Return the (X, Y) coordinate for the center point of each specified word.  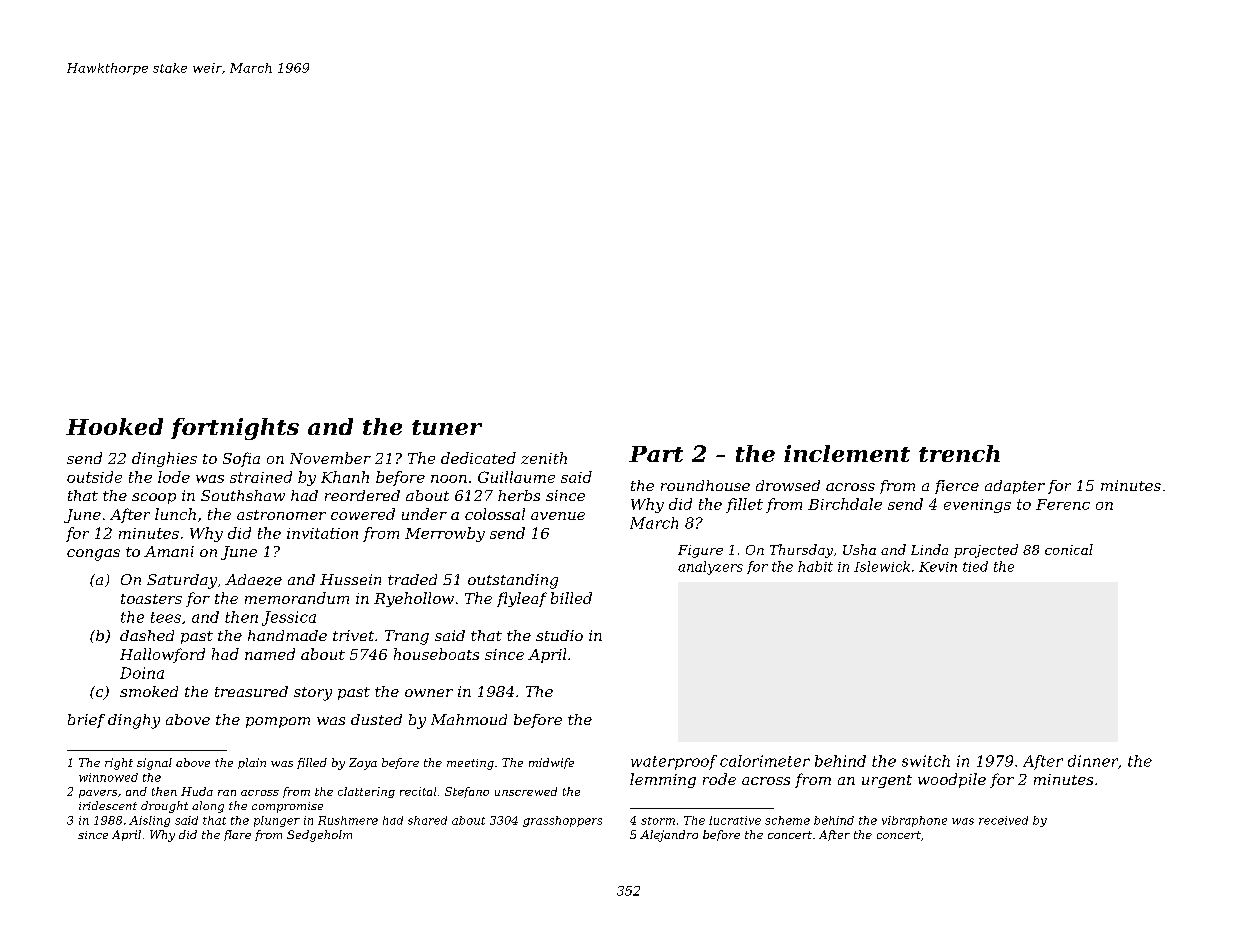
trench (959, 453)
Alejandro (669, 836)
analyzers (710, 568)
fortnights (235, 429)
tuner (447, 427)
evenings (977, 506)
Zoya (363, 764)
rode (719, 779)
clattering (366, 792)
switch (926, 761)
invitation (322, 533)
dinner (1093, 761)
